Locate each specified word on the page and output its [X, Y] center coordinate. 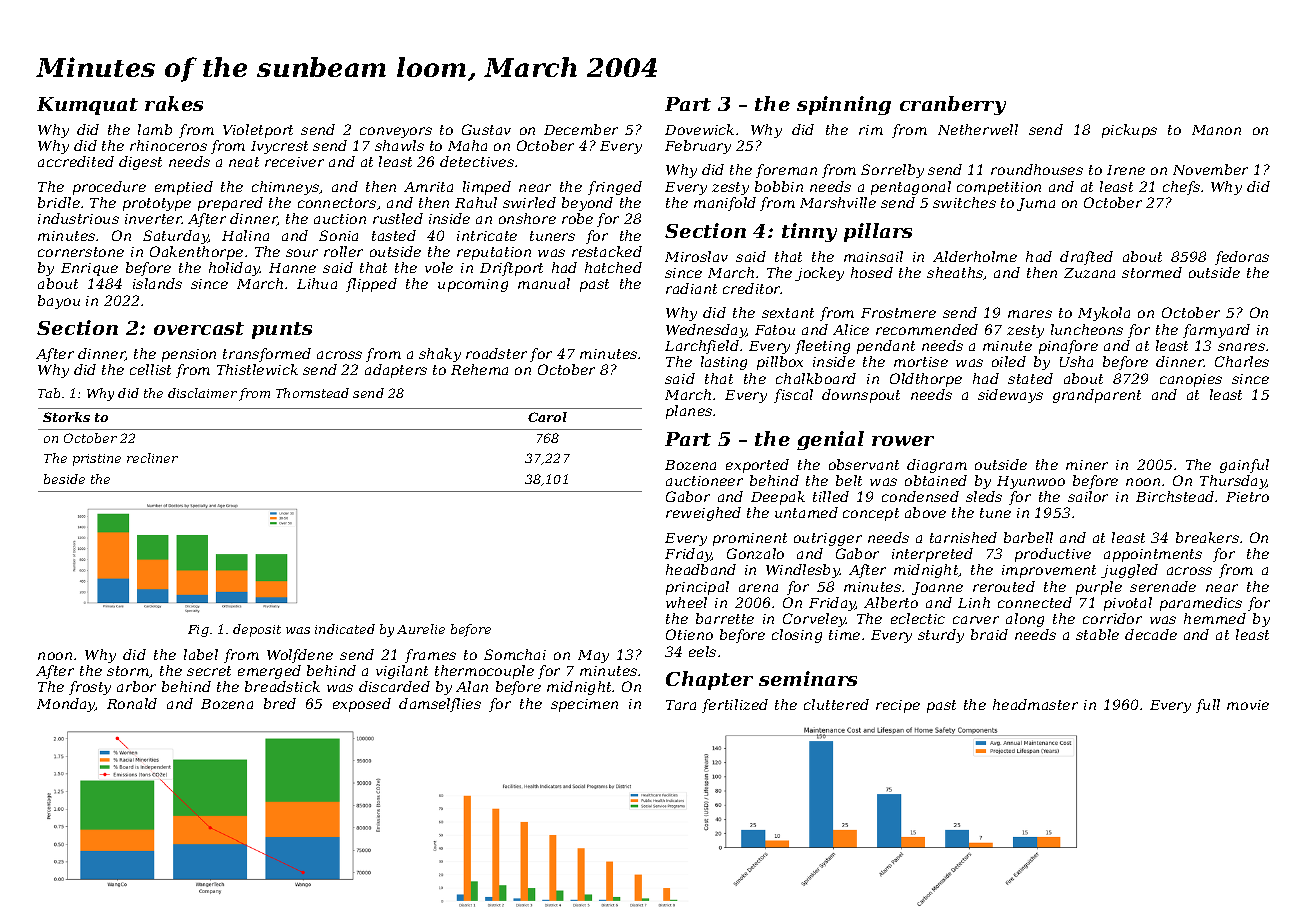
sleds [984, 496]
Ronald [132, 703]
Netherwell [978, 129]
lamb [155, 129]
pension [189, 355]
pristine [97, 460]
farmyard [1216, 331]
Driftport [511, 269]
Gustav [486, 129]
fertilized [735, 706]
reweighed [703, 514]
